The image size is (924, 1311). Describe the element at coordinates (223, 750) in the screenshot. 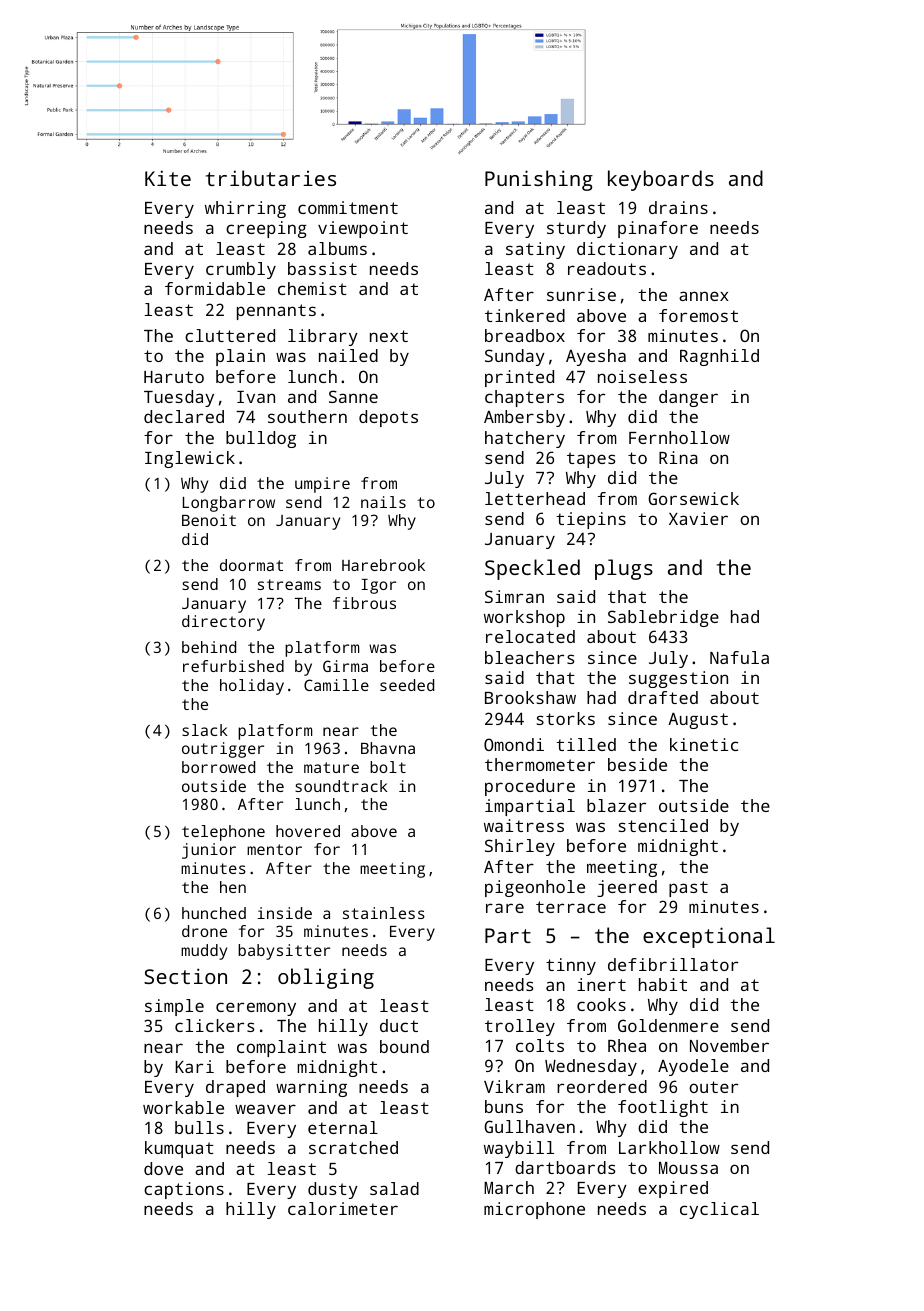

I see `outrigger` at that location.
